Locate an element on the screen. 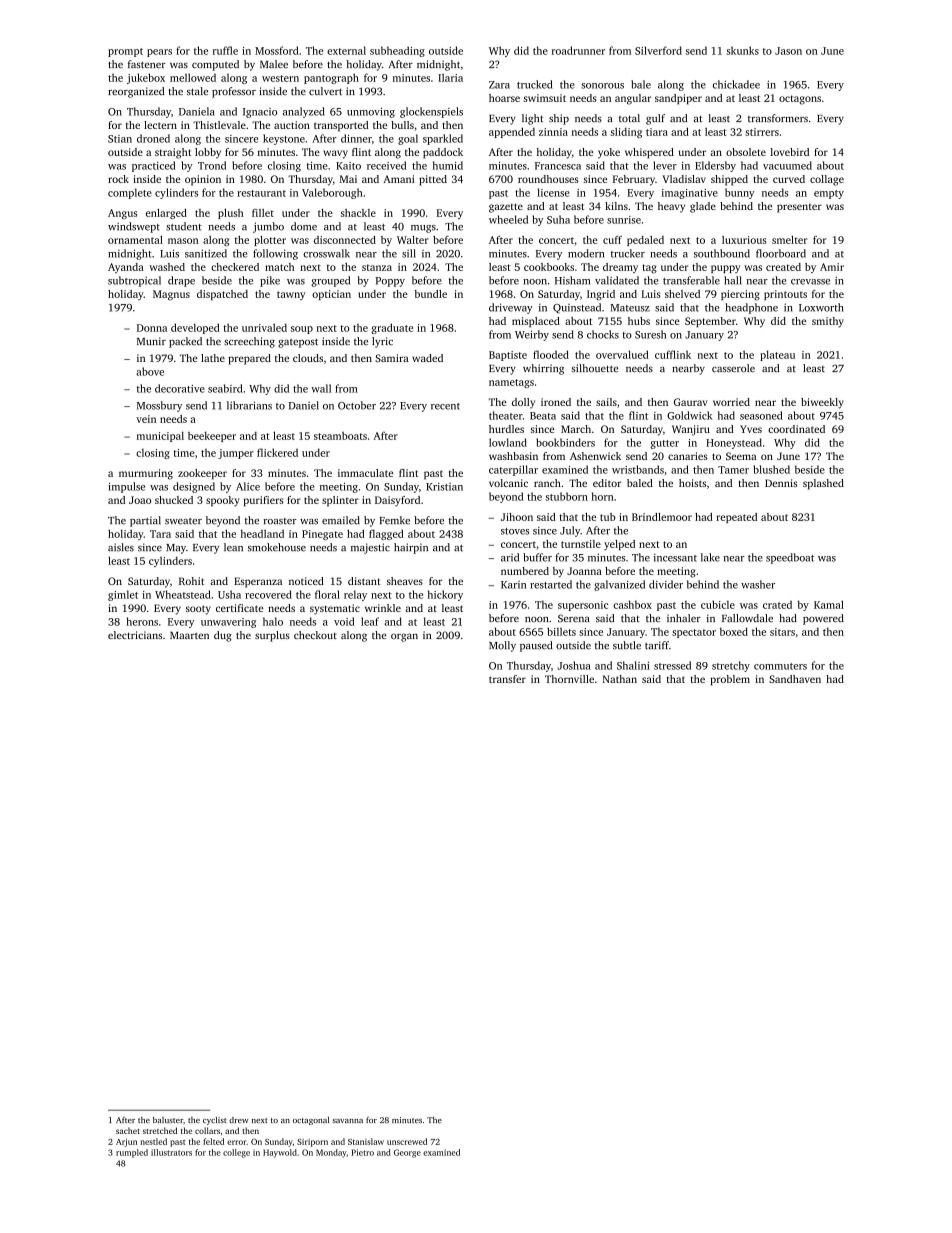  Sandhaven is located at coordinates (795, 679).
